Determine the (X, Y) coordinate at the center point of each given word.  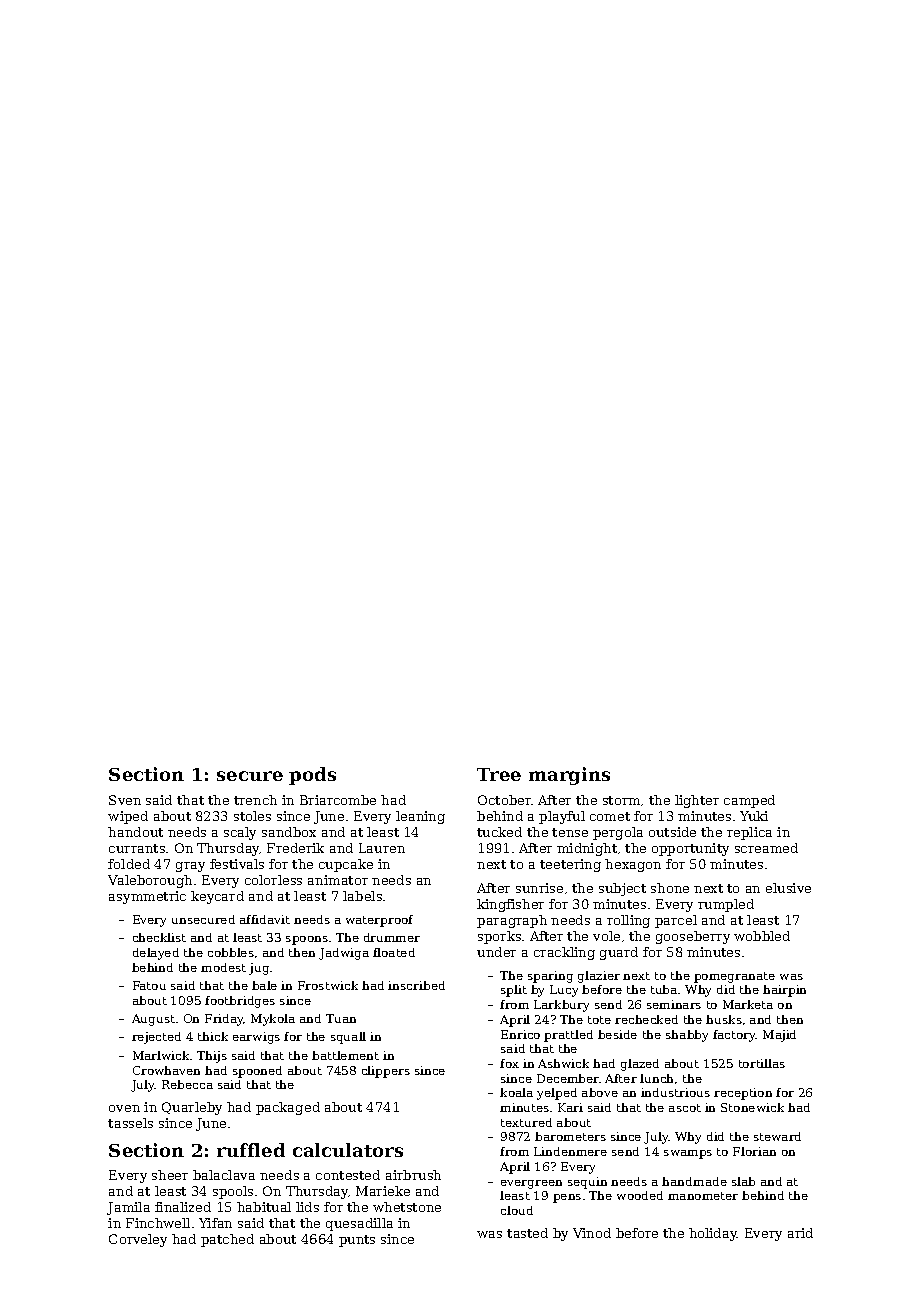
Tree (499, 774)
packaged (288, 1108)
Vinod (592, 1233)
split (514, 991)
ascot (685, 1108)
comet (610, 816)
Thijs (212, 1057)
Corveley (138, 1240)
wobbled (762, 936)
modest (223, 967)
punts (357, 1241)
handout (135, 832)
